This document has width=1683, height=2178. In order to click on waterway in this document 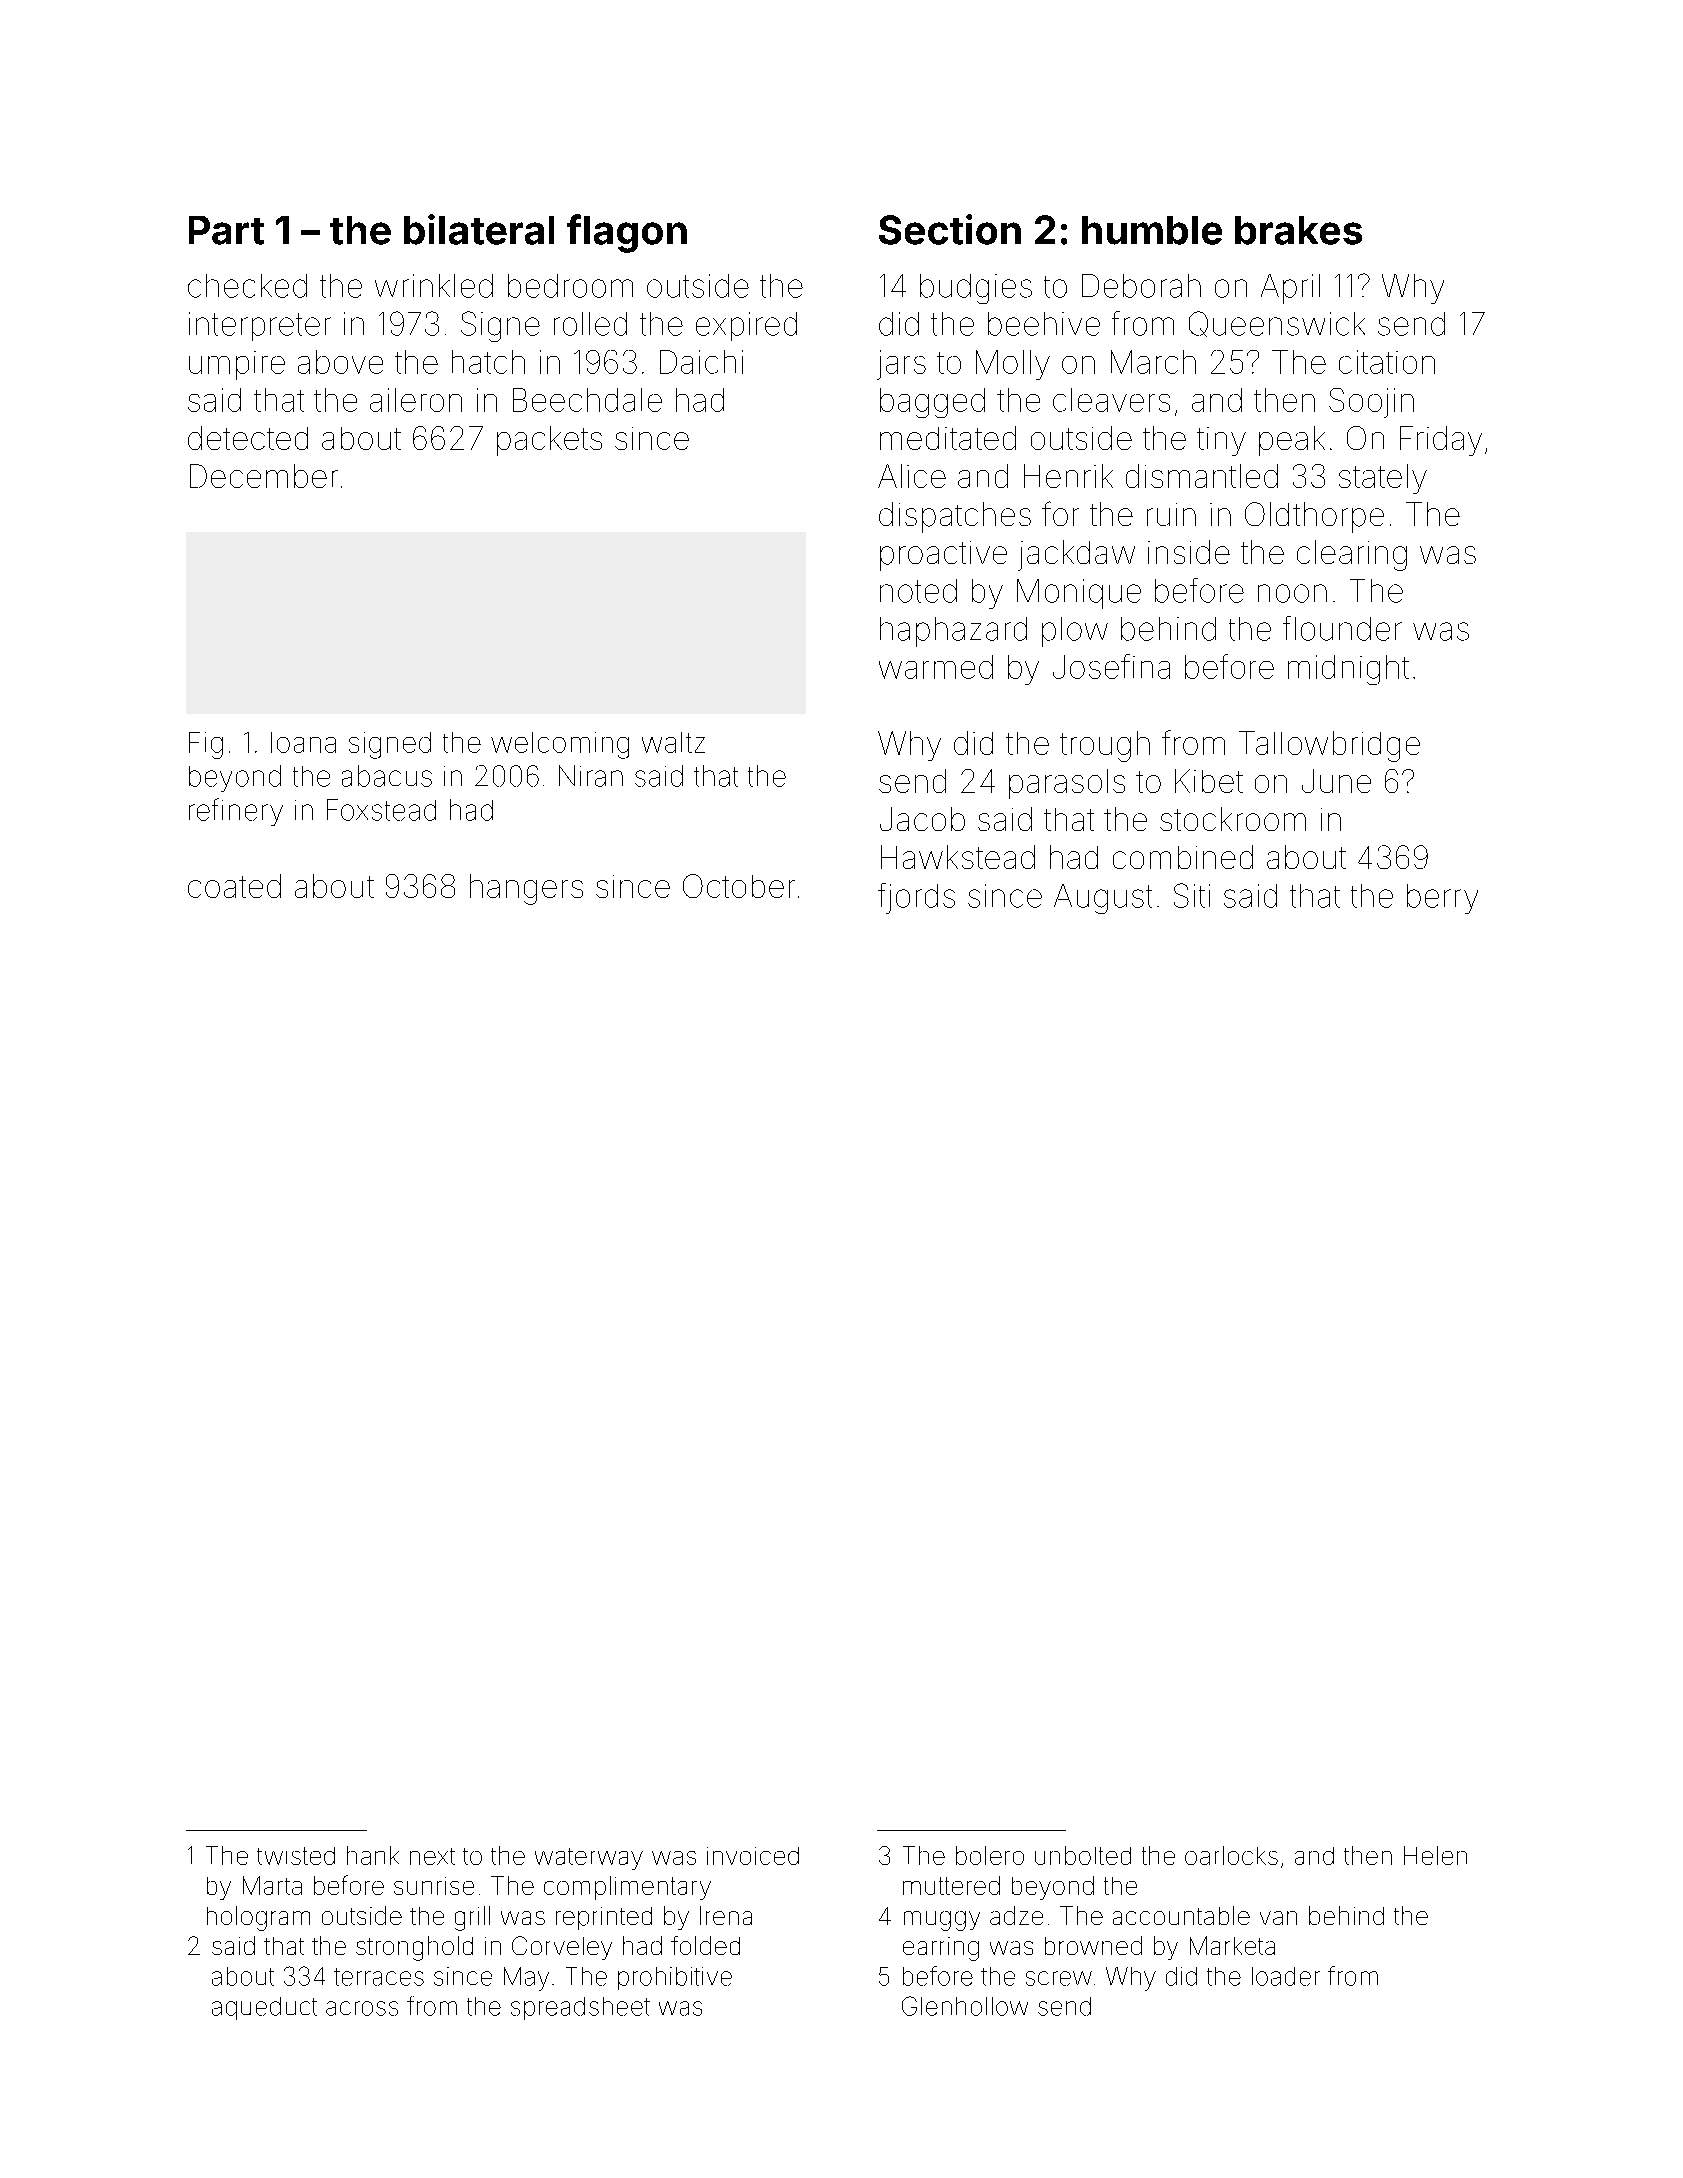, I will do `click(589, 1859)`.
